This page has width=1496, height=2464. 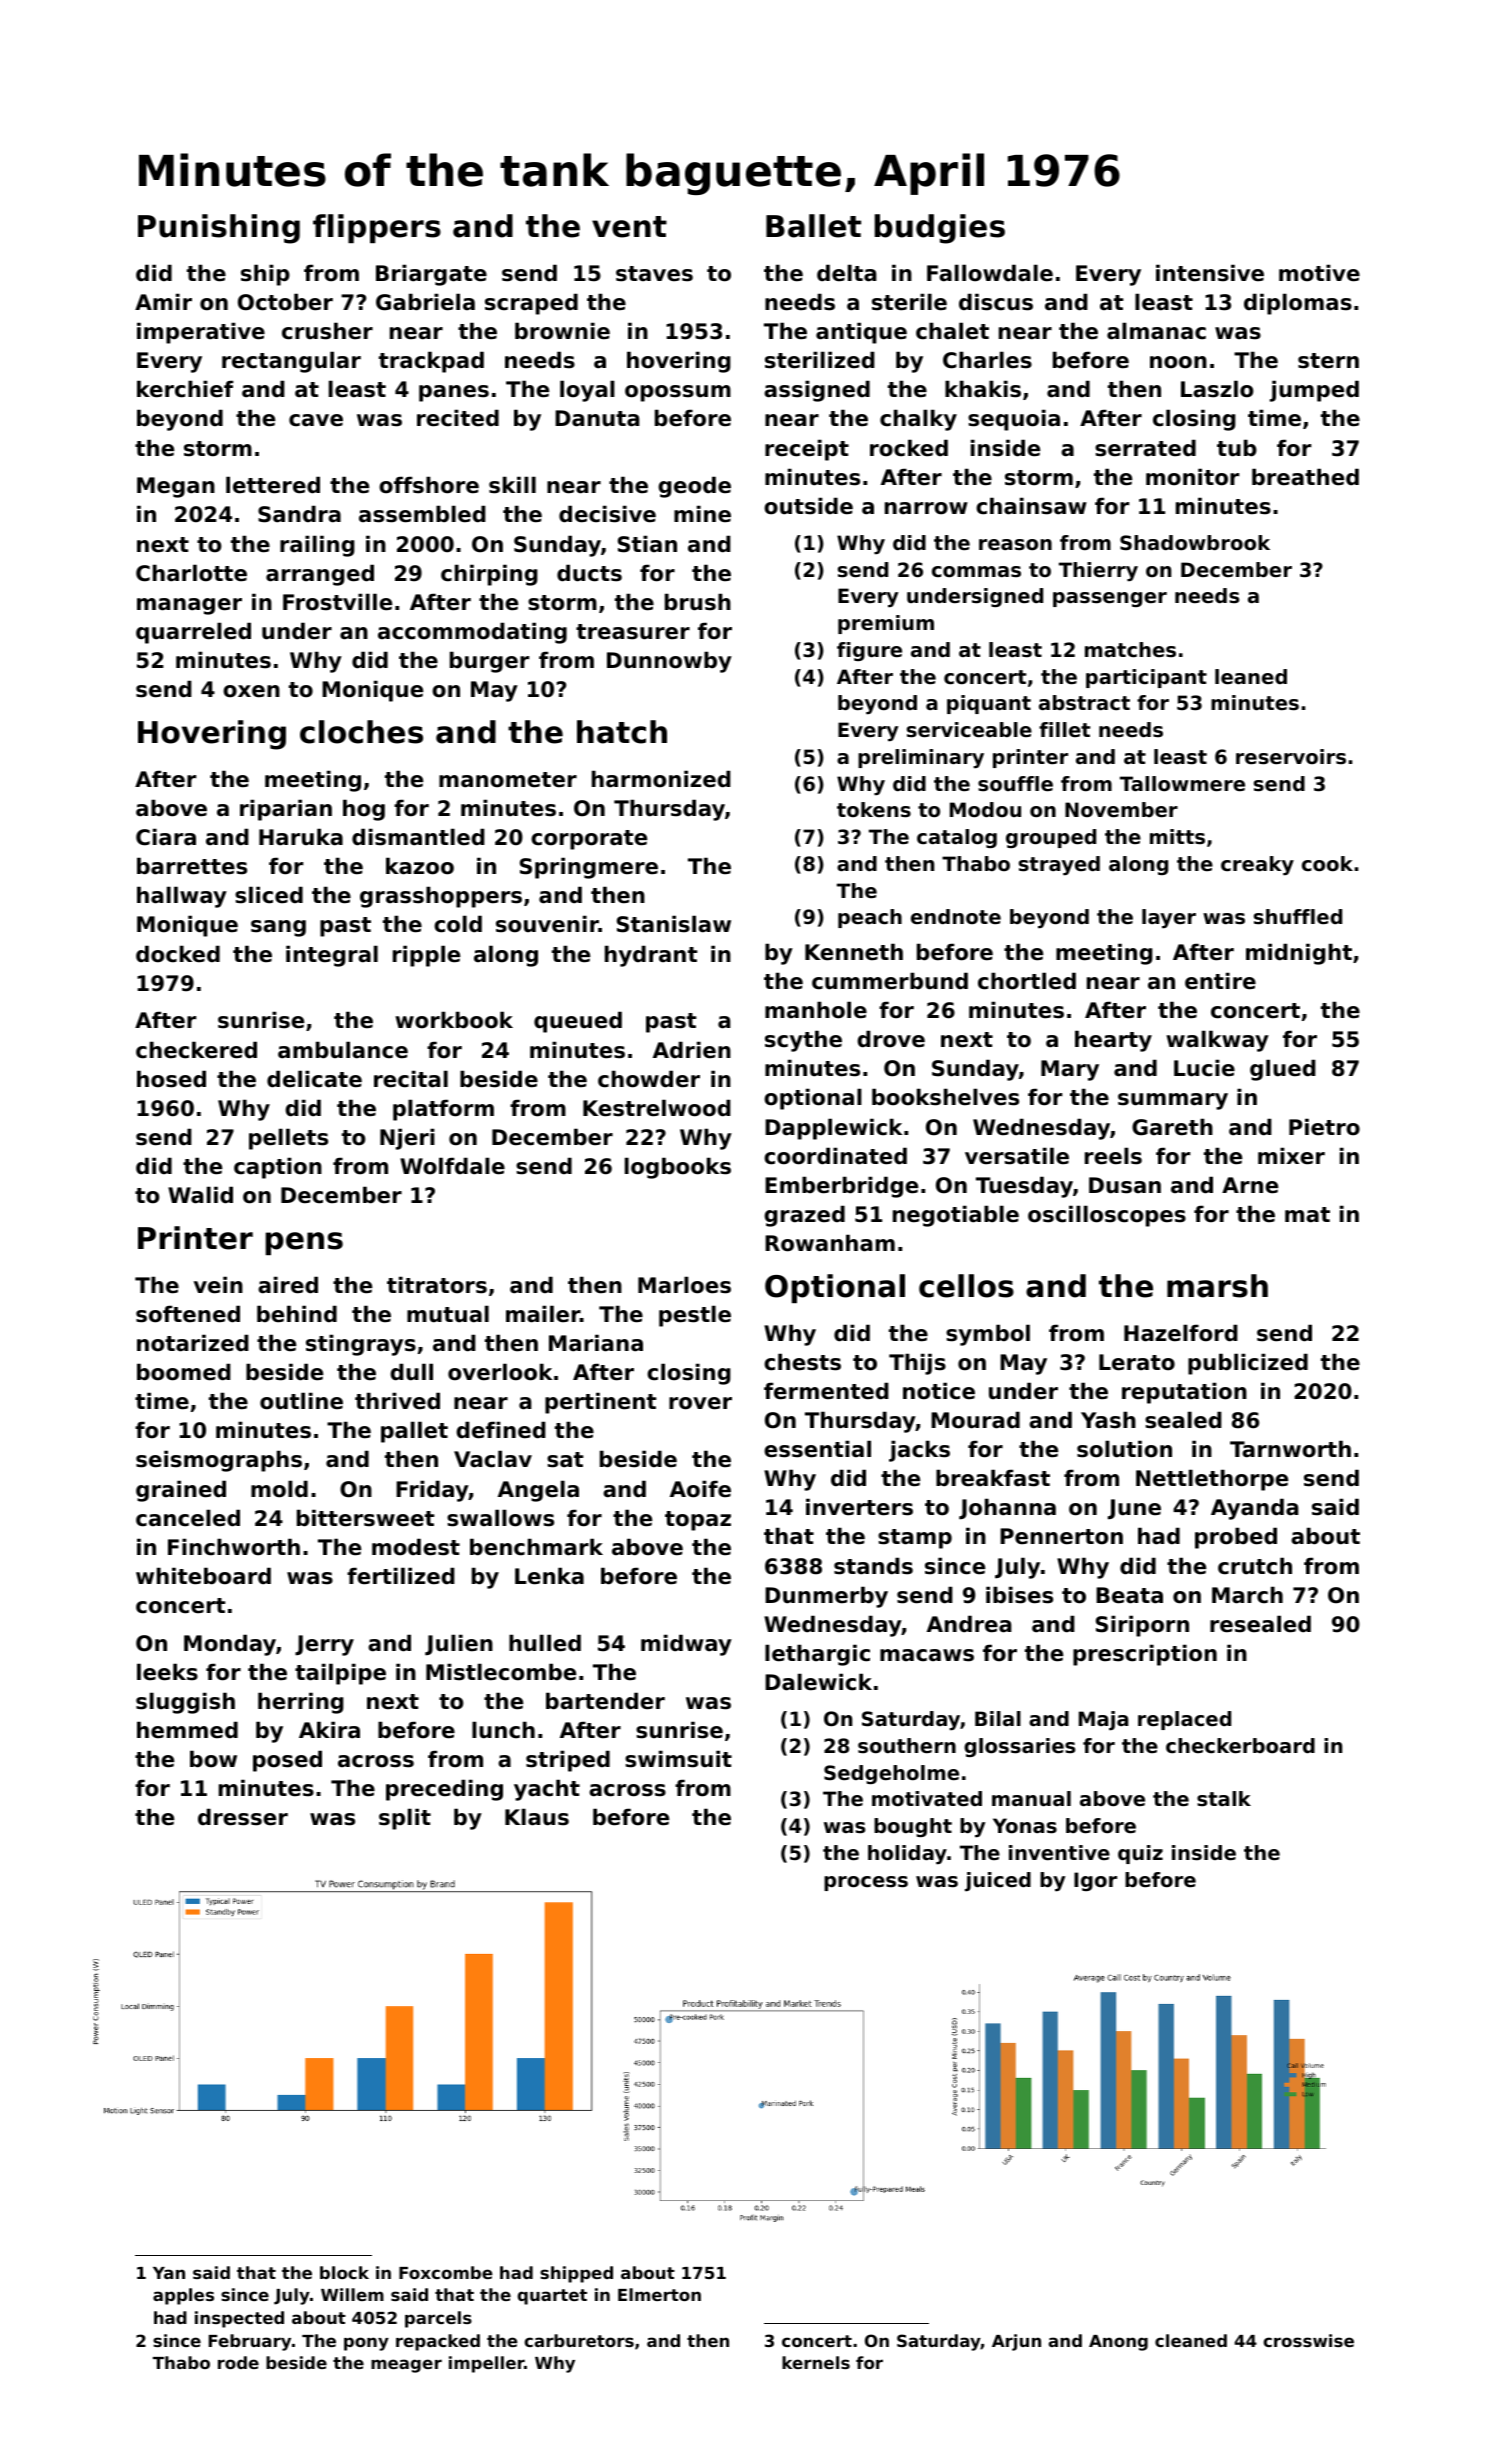 What do you see at coordinates (181, 1491) in the page?
I see `grained` at bounding box center [181, 1491].
